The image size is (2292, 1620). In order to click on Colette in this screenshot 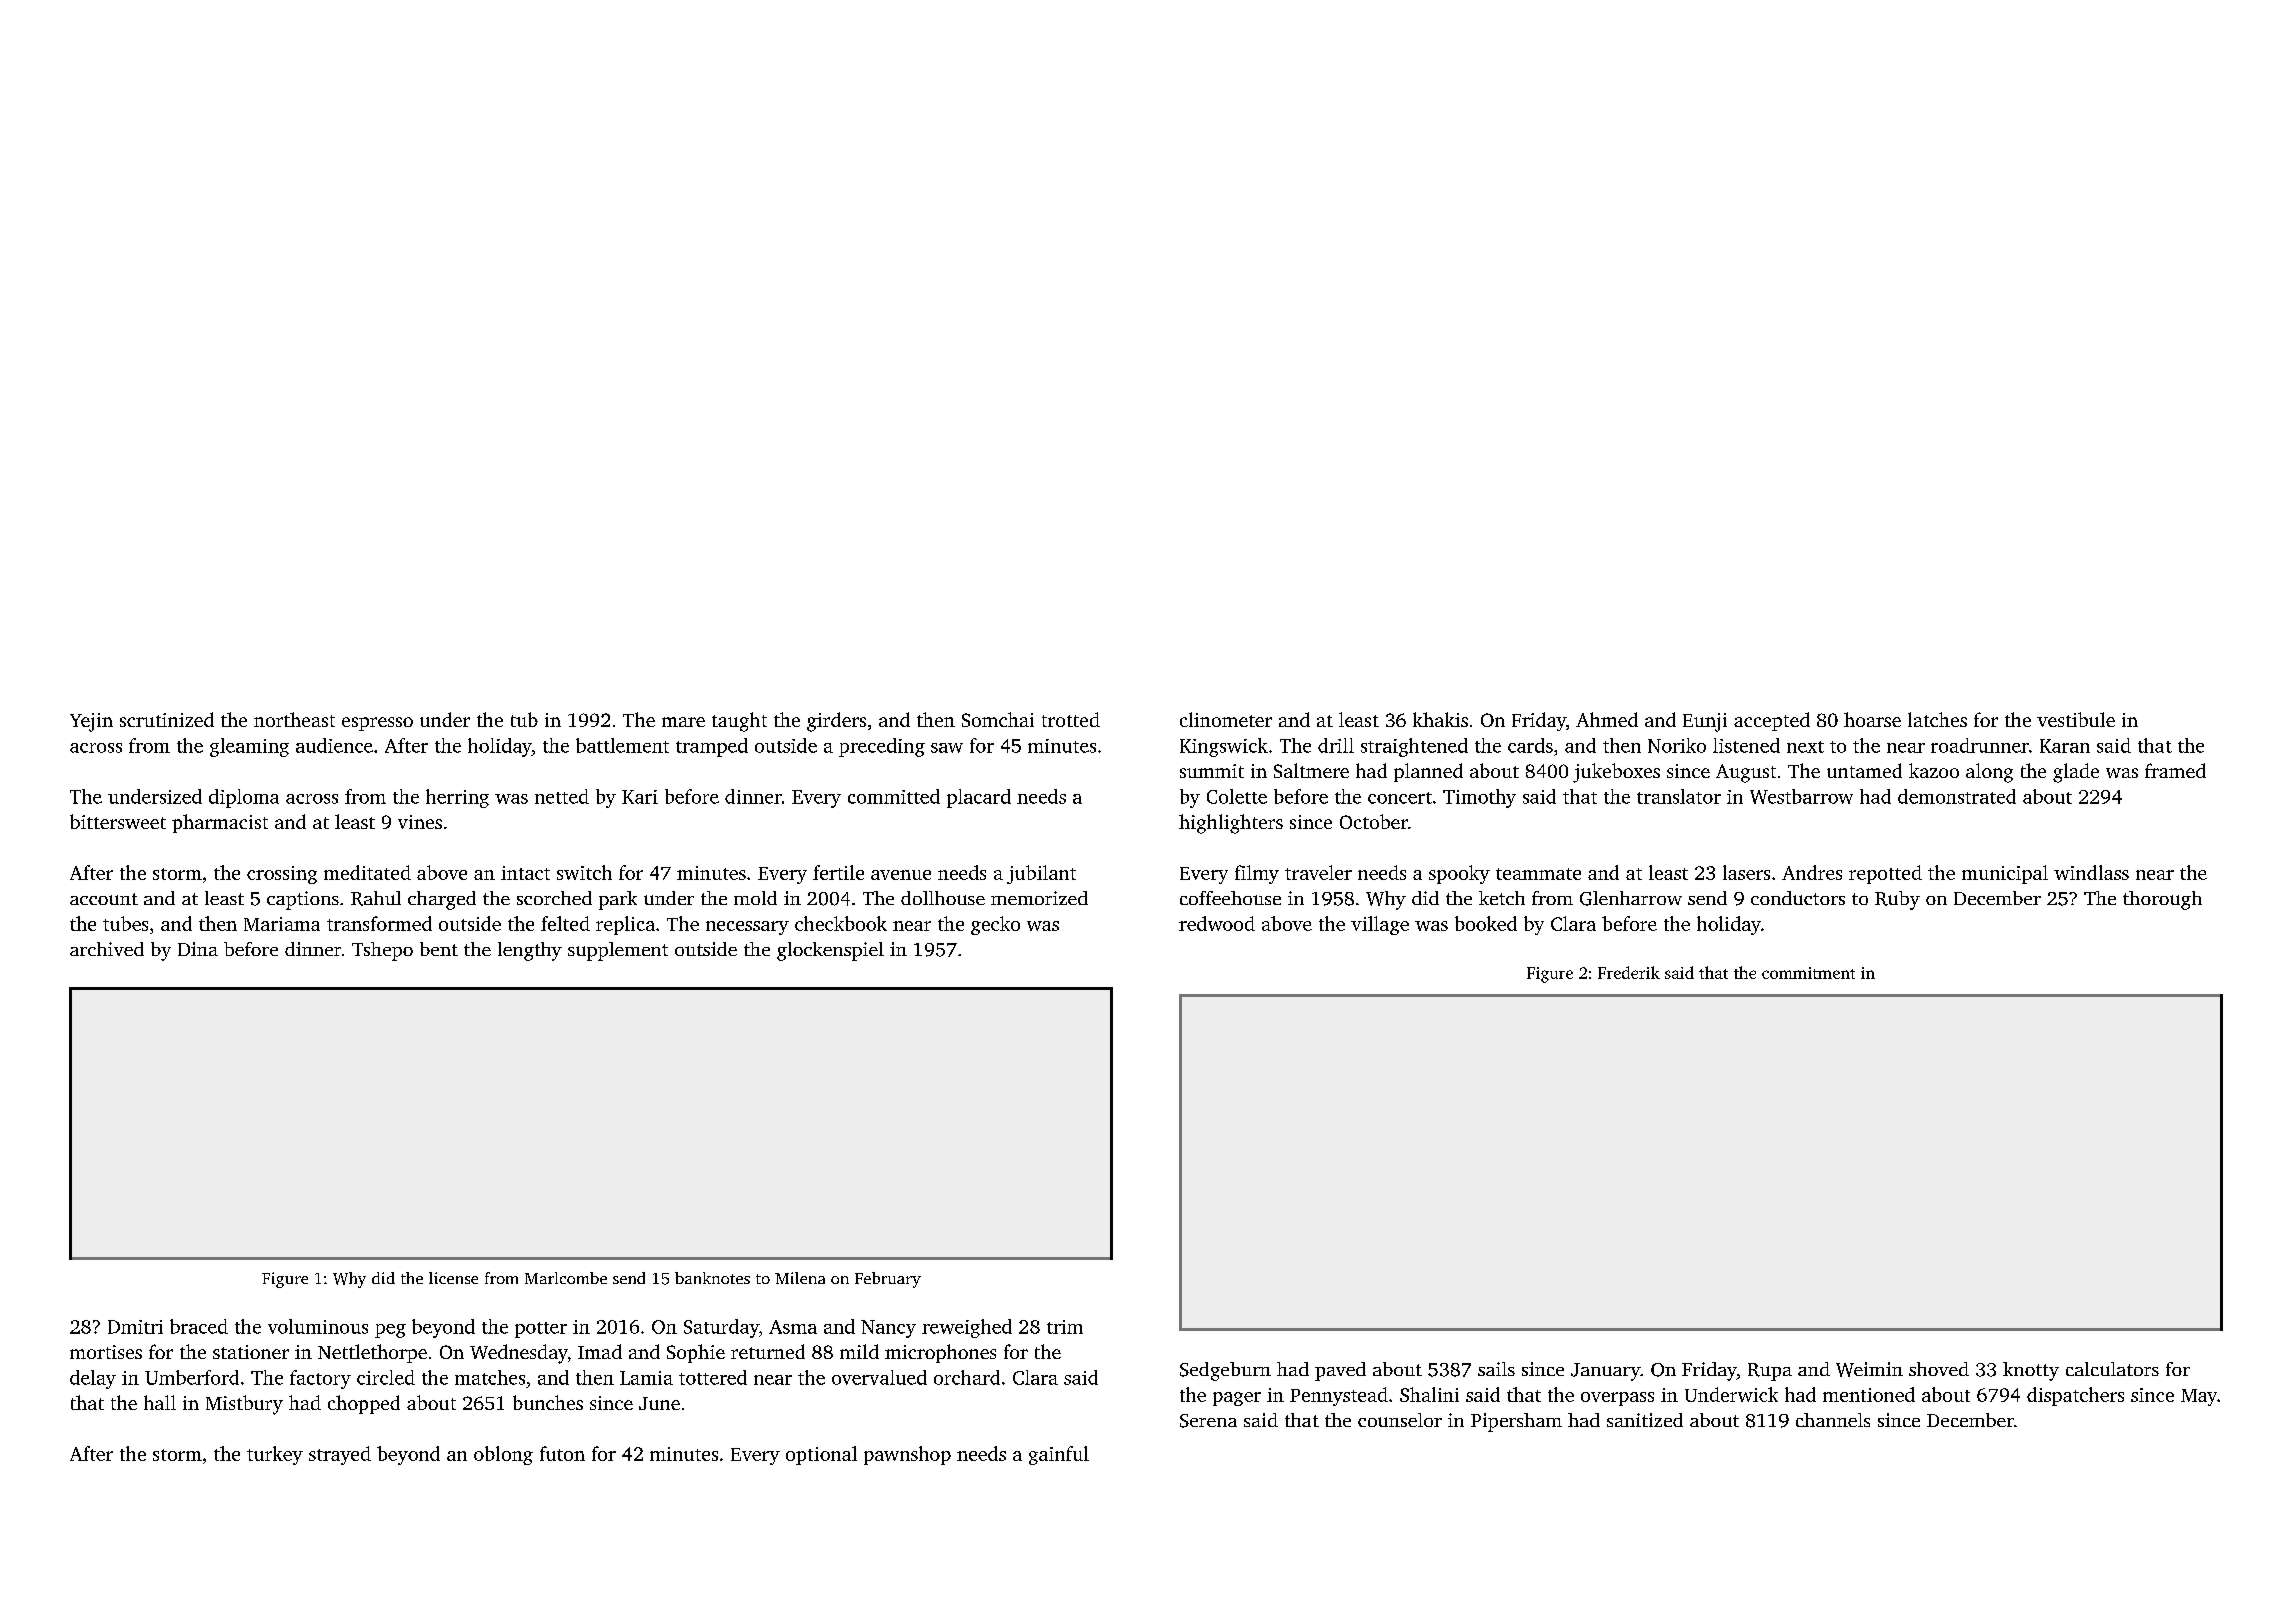, I will do `click(1237, 796)`.
